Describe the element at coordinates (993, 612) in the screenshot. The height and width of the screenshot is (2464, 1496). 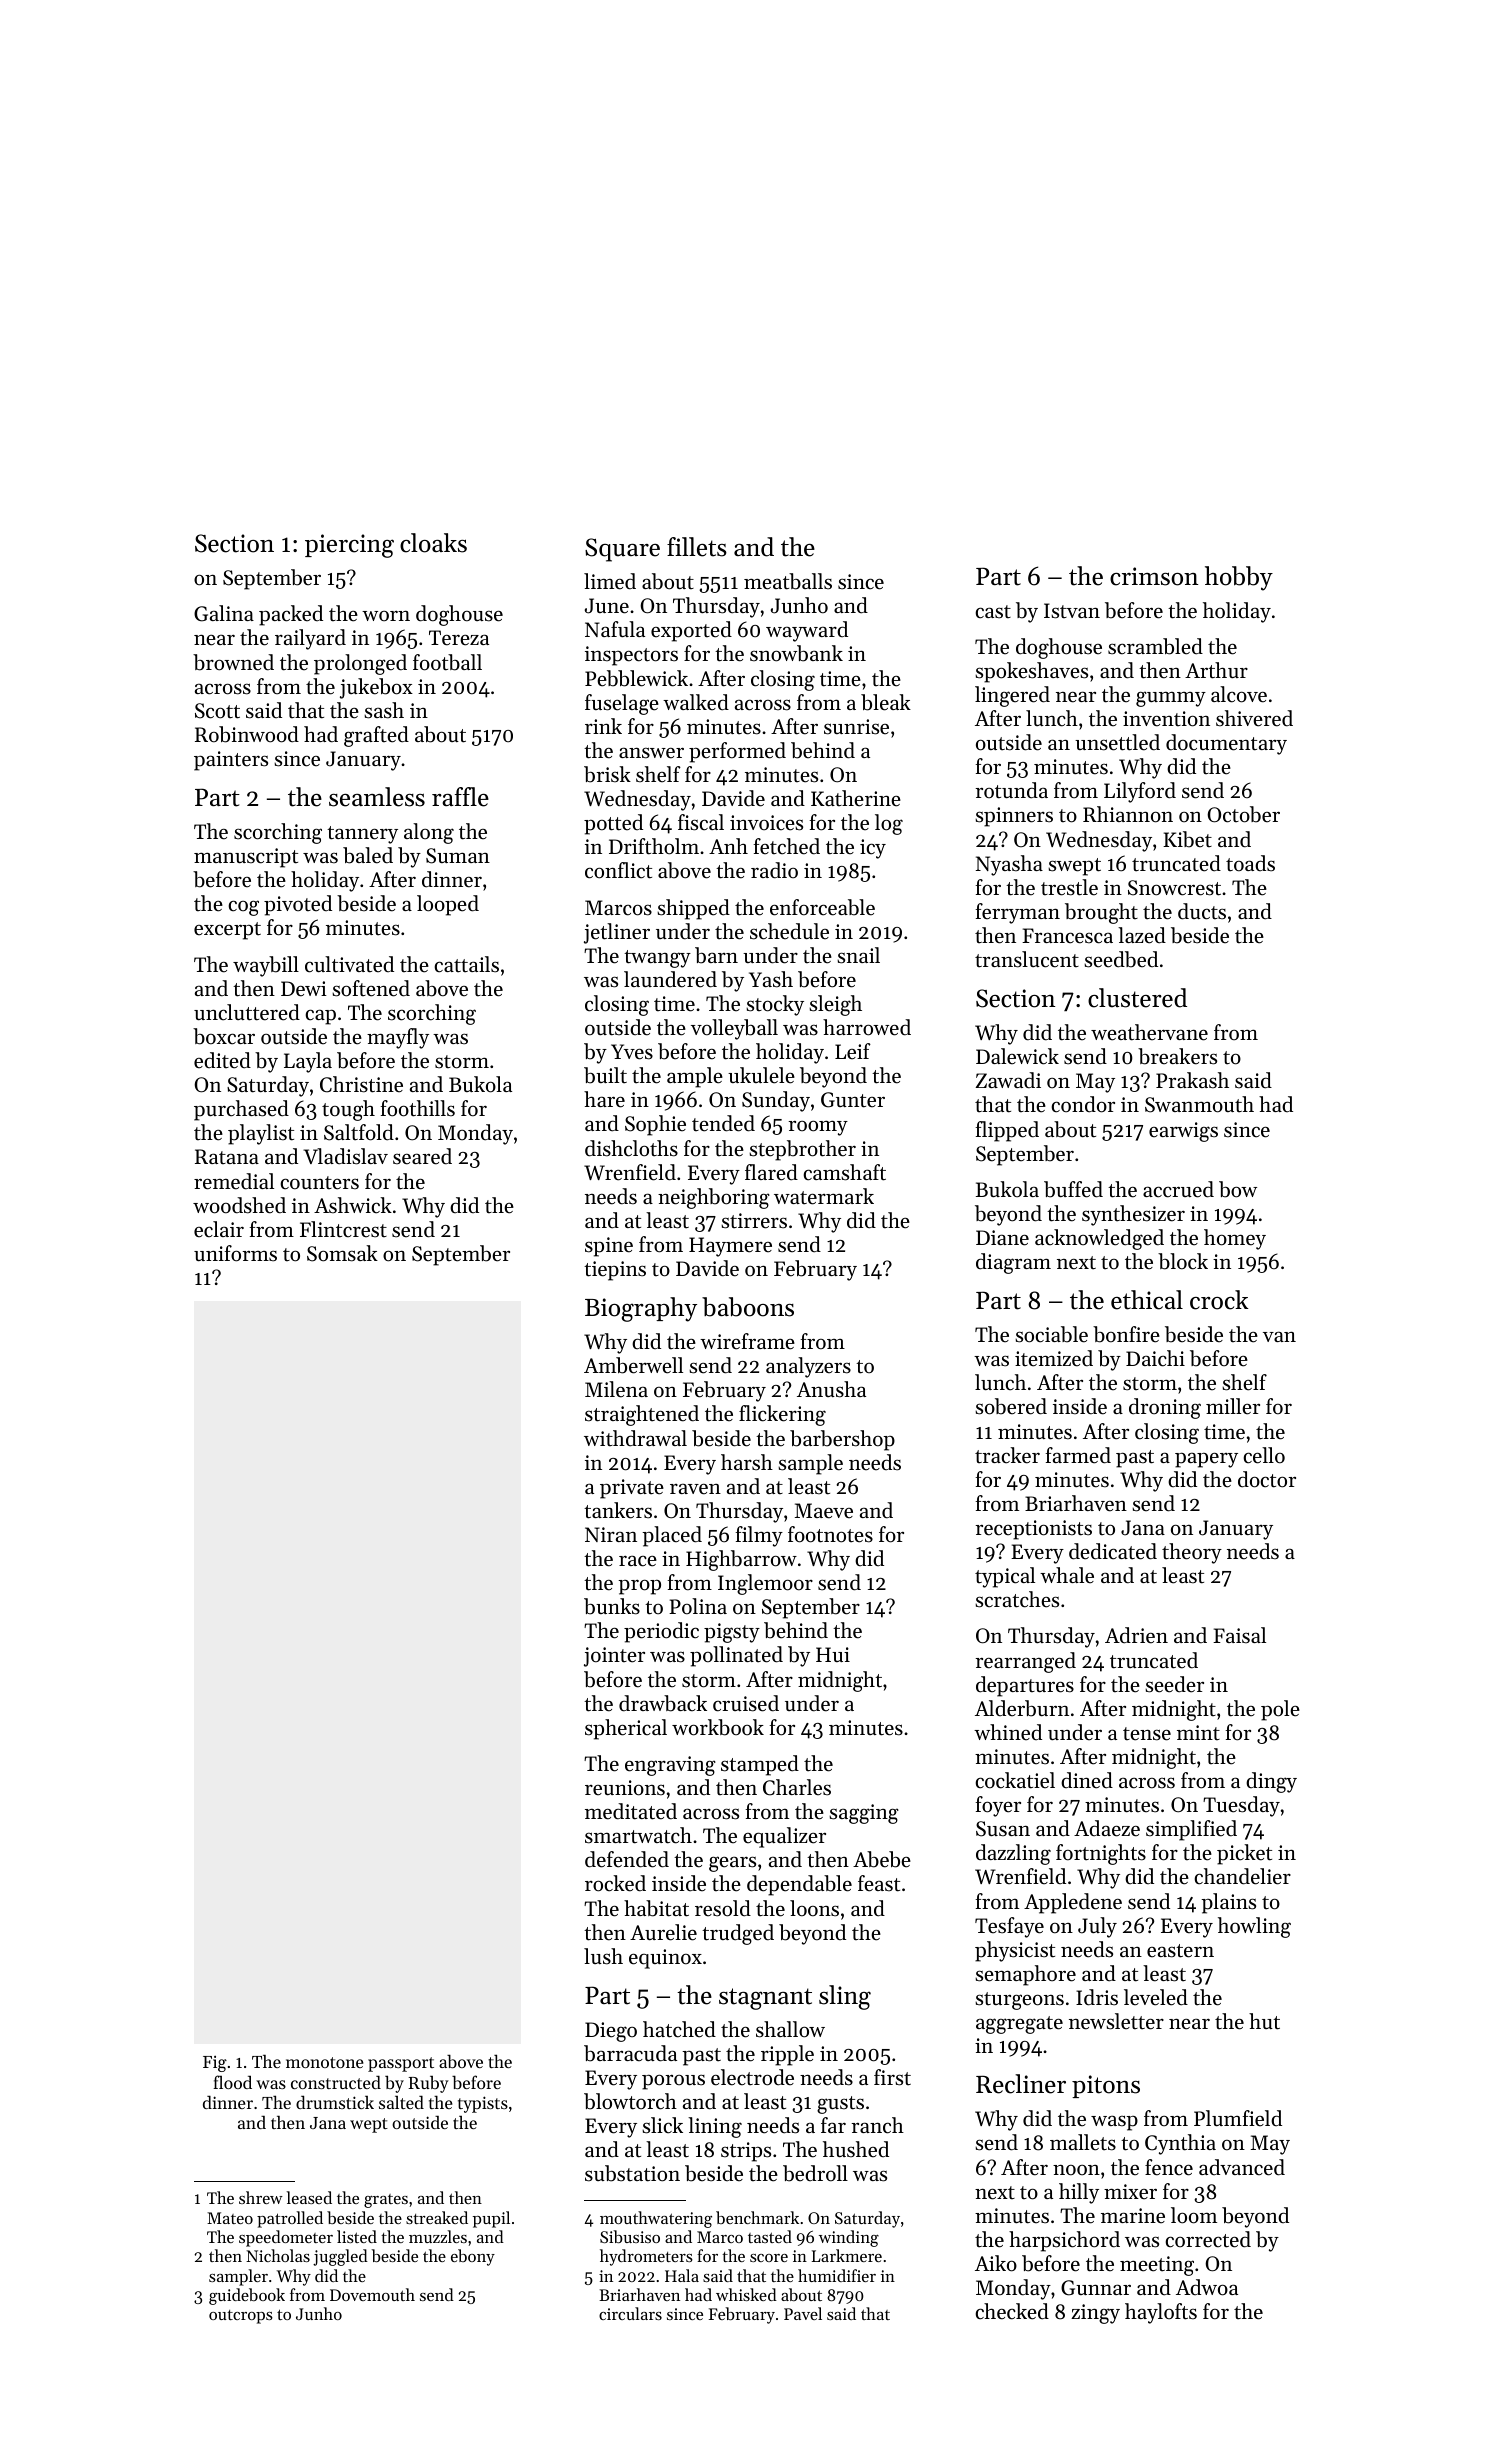
I see `cast` at that location.
